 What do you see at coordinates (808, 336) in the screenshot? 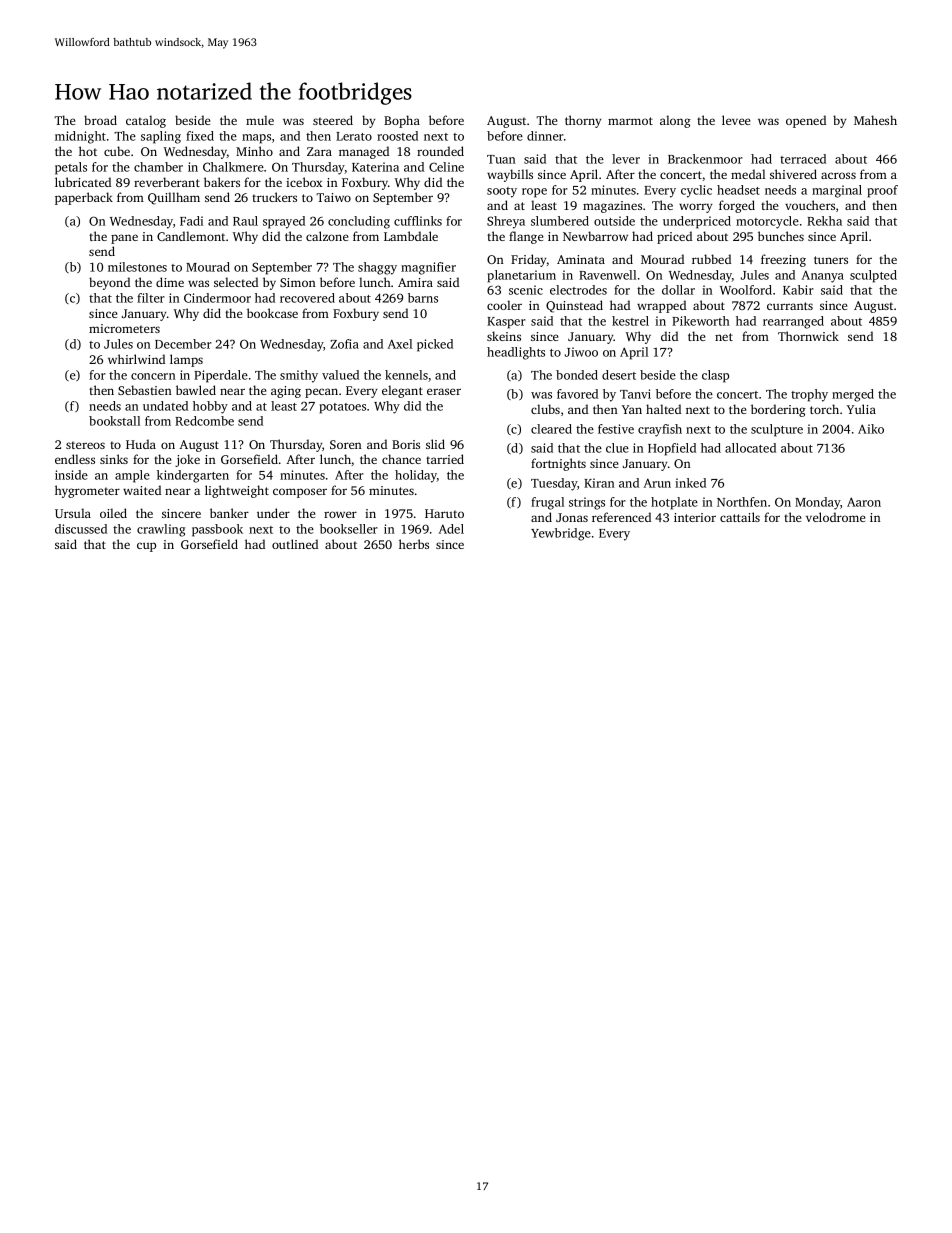
I see `Thornwick` at bounding box center [808, 336].
